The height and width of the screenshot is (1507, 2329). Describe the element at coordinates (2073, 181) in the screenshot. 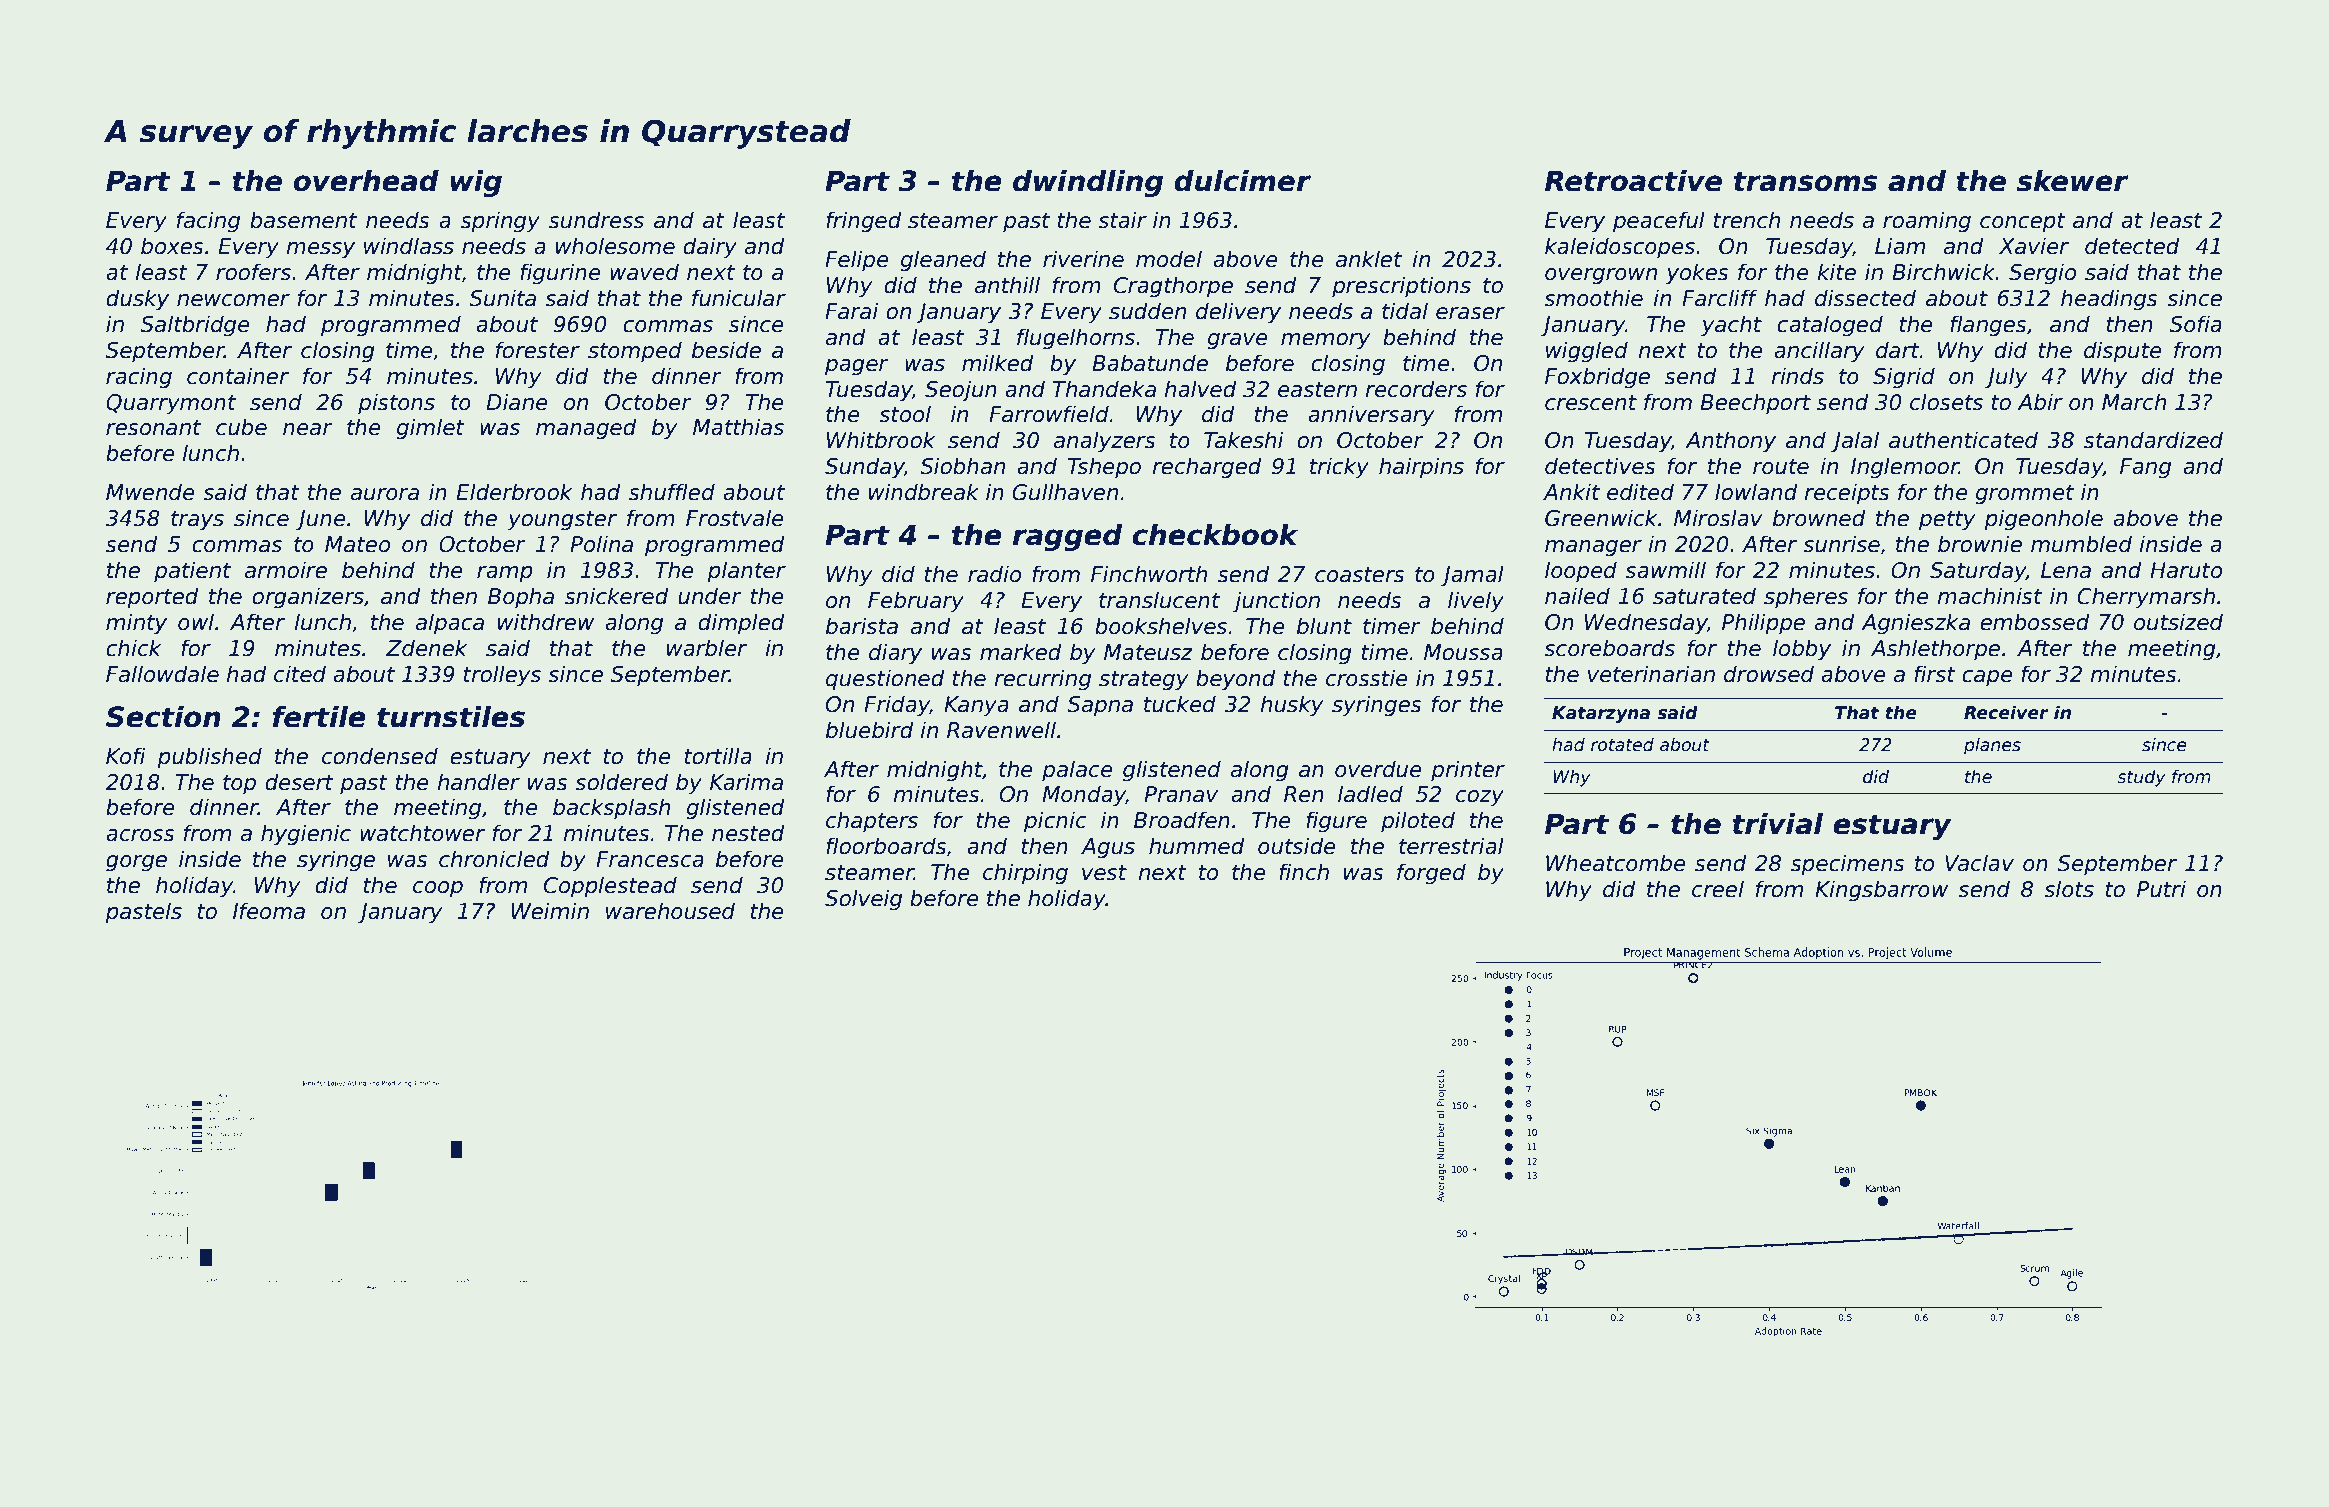

I see `skewer` at that location.
